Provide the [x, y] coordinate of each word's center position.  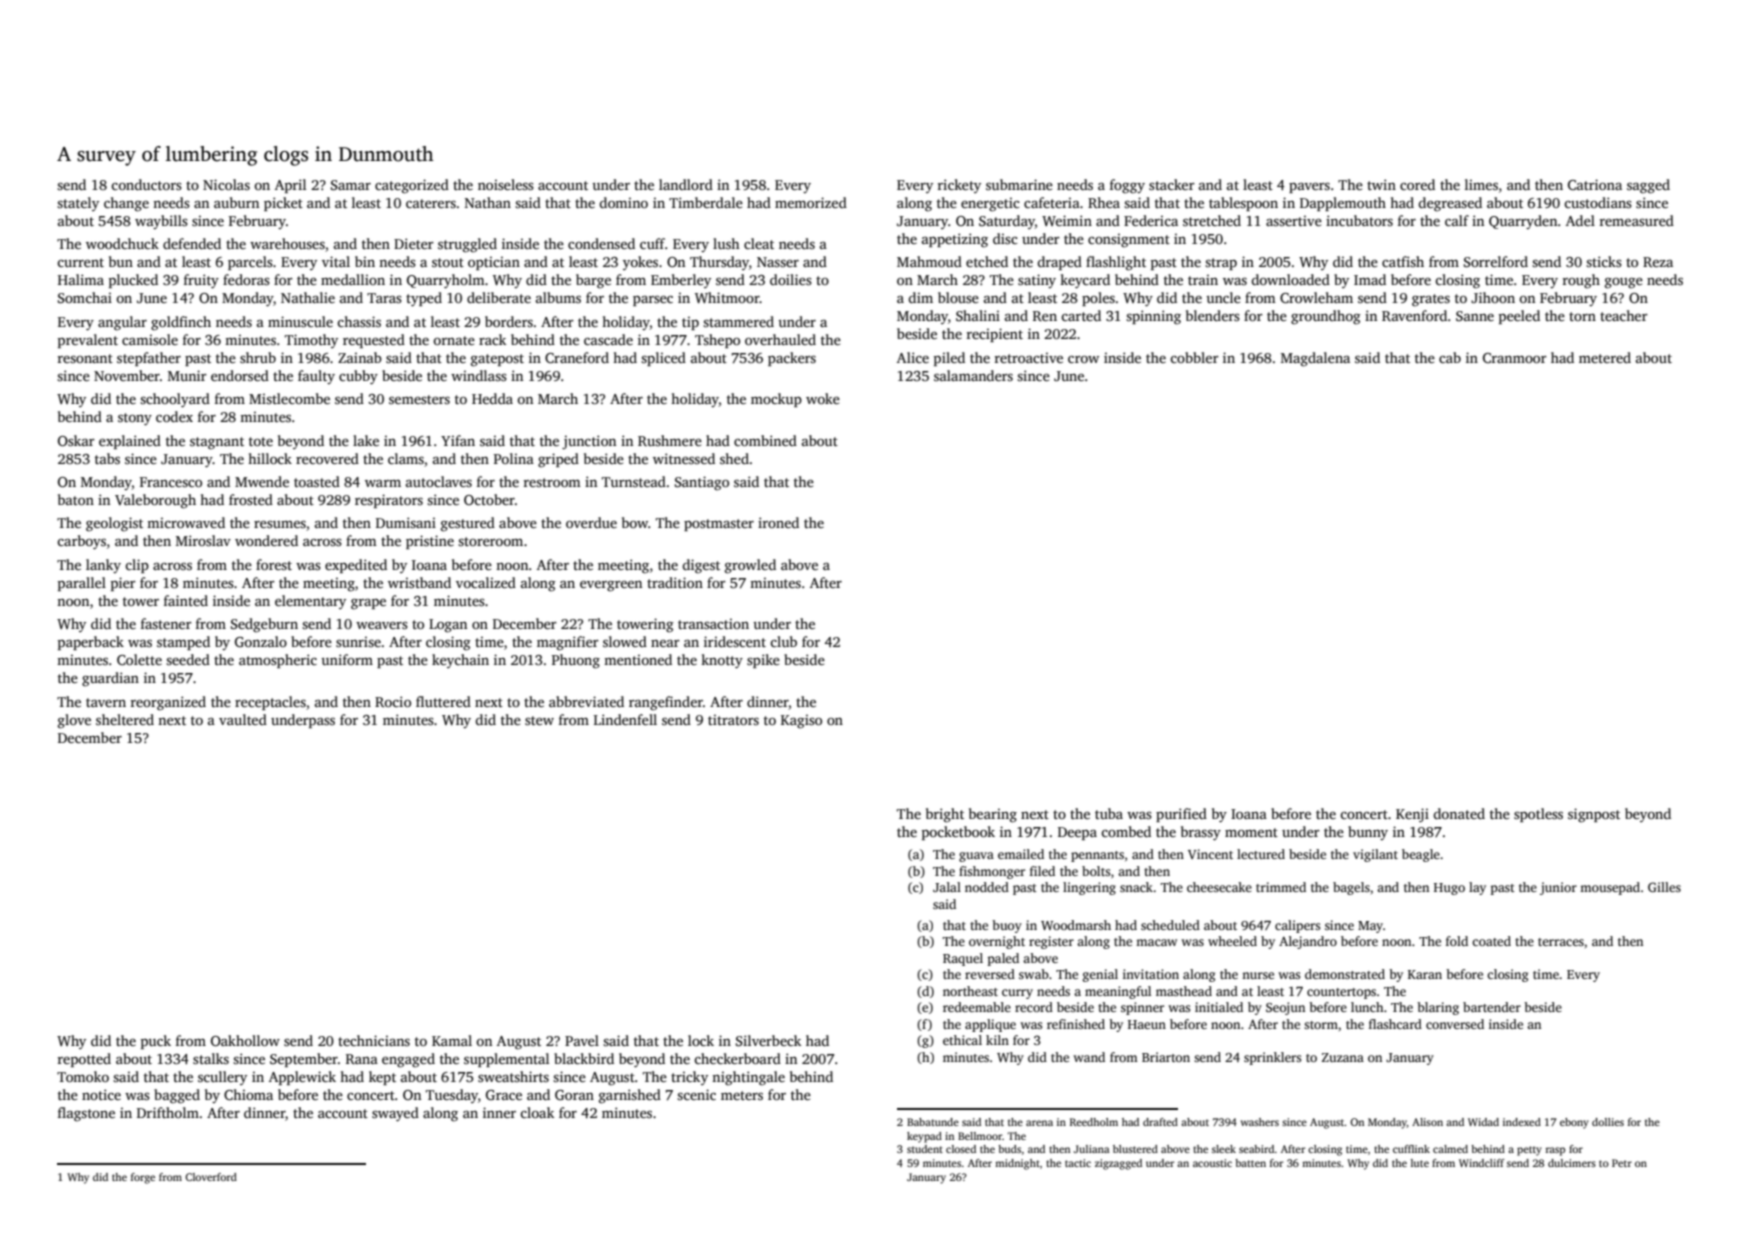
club [783, 641]
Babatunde [933, 1122]
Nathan [488, 202]
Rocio [393, 701]
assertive [1294, 220]
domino [623, 202]
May [1370, 927]
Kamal [452, 1040]
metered [1605, 357]
